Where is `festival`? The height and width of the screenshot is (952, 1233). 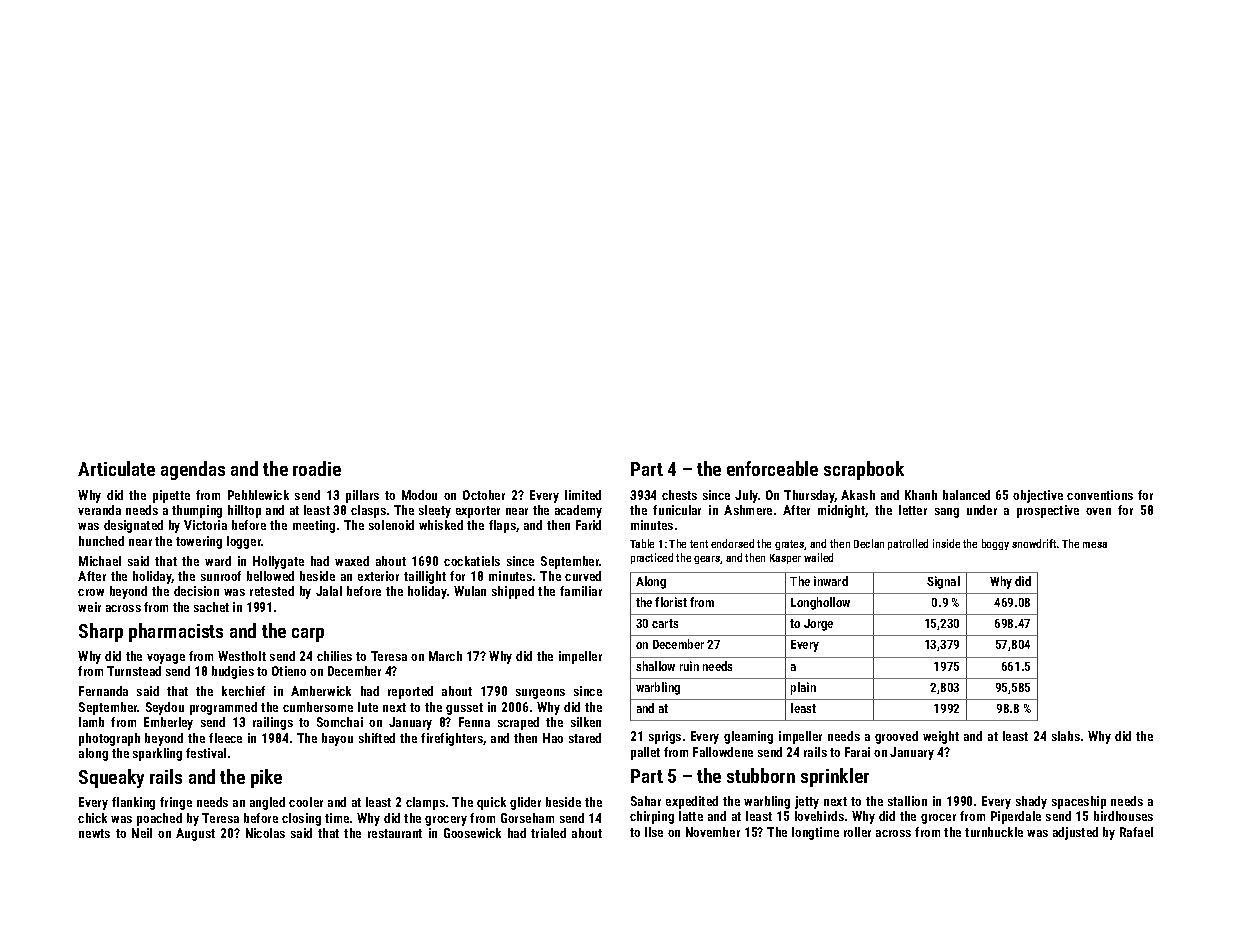
festival is located at coordinates (206, 753).
